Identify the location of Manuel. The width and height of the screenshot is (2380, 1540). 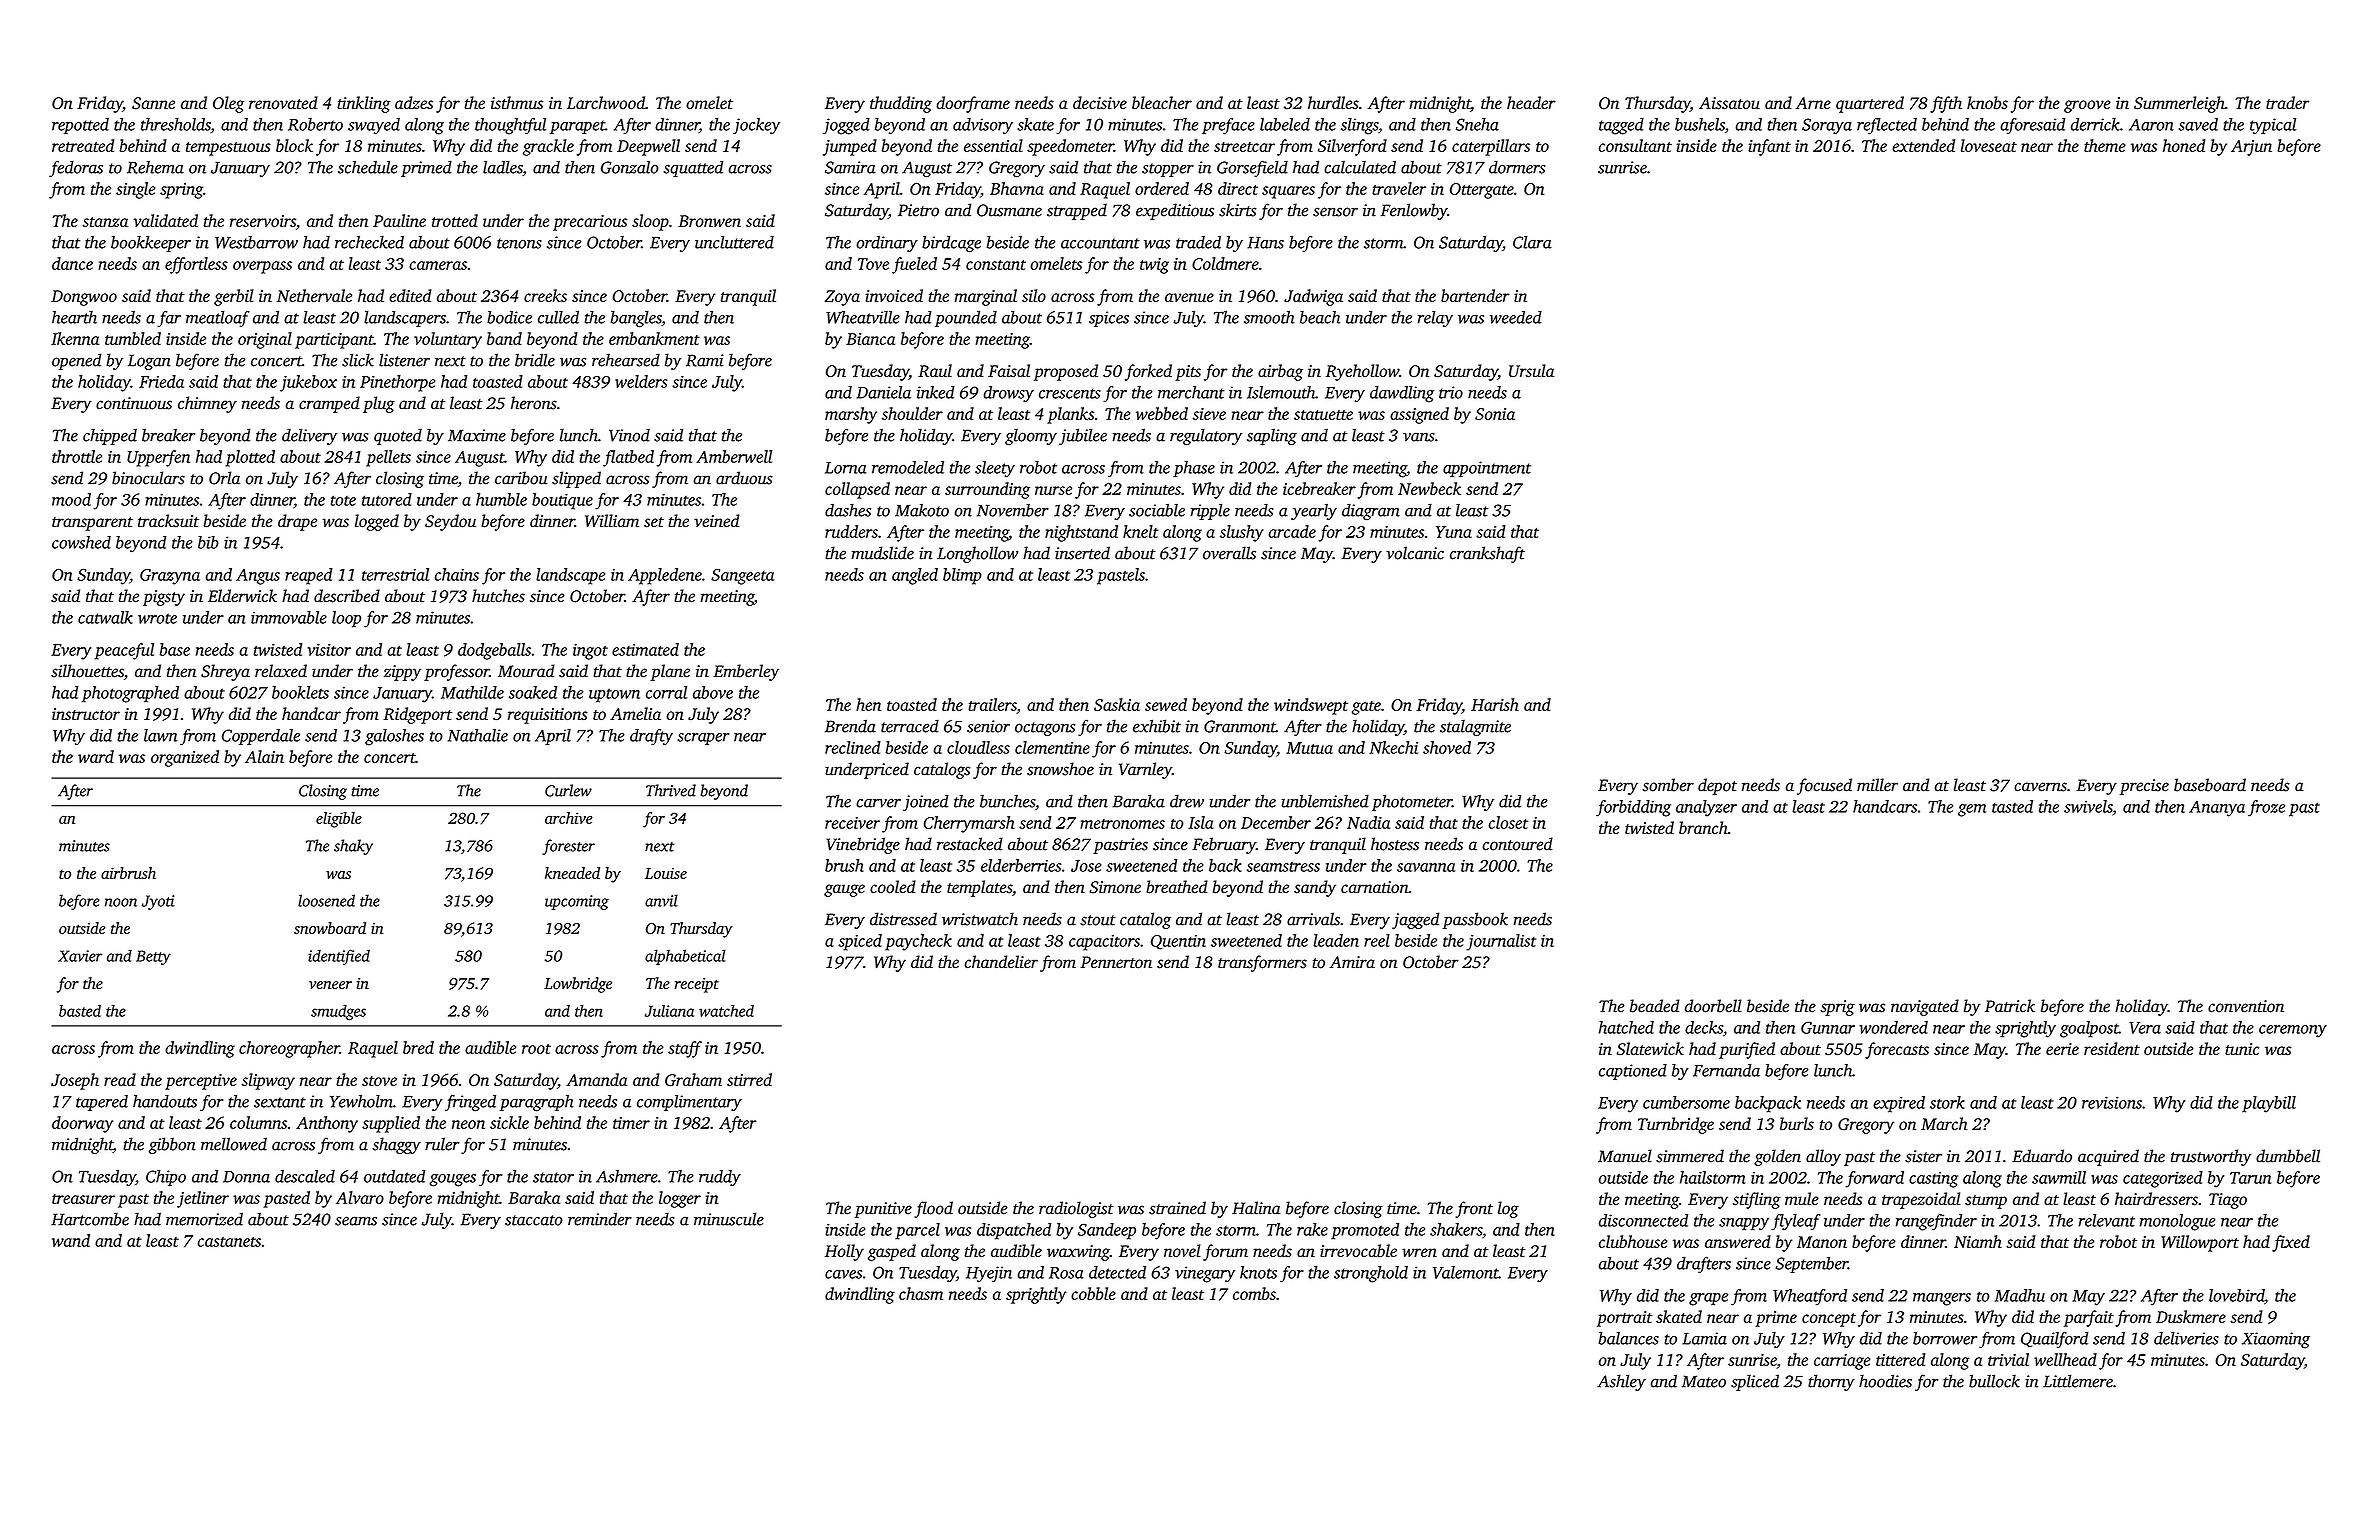
(1625, 1156).
